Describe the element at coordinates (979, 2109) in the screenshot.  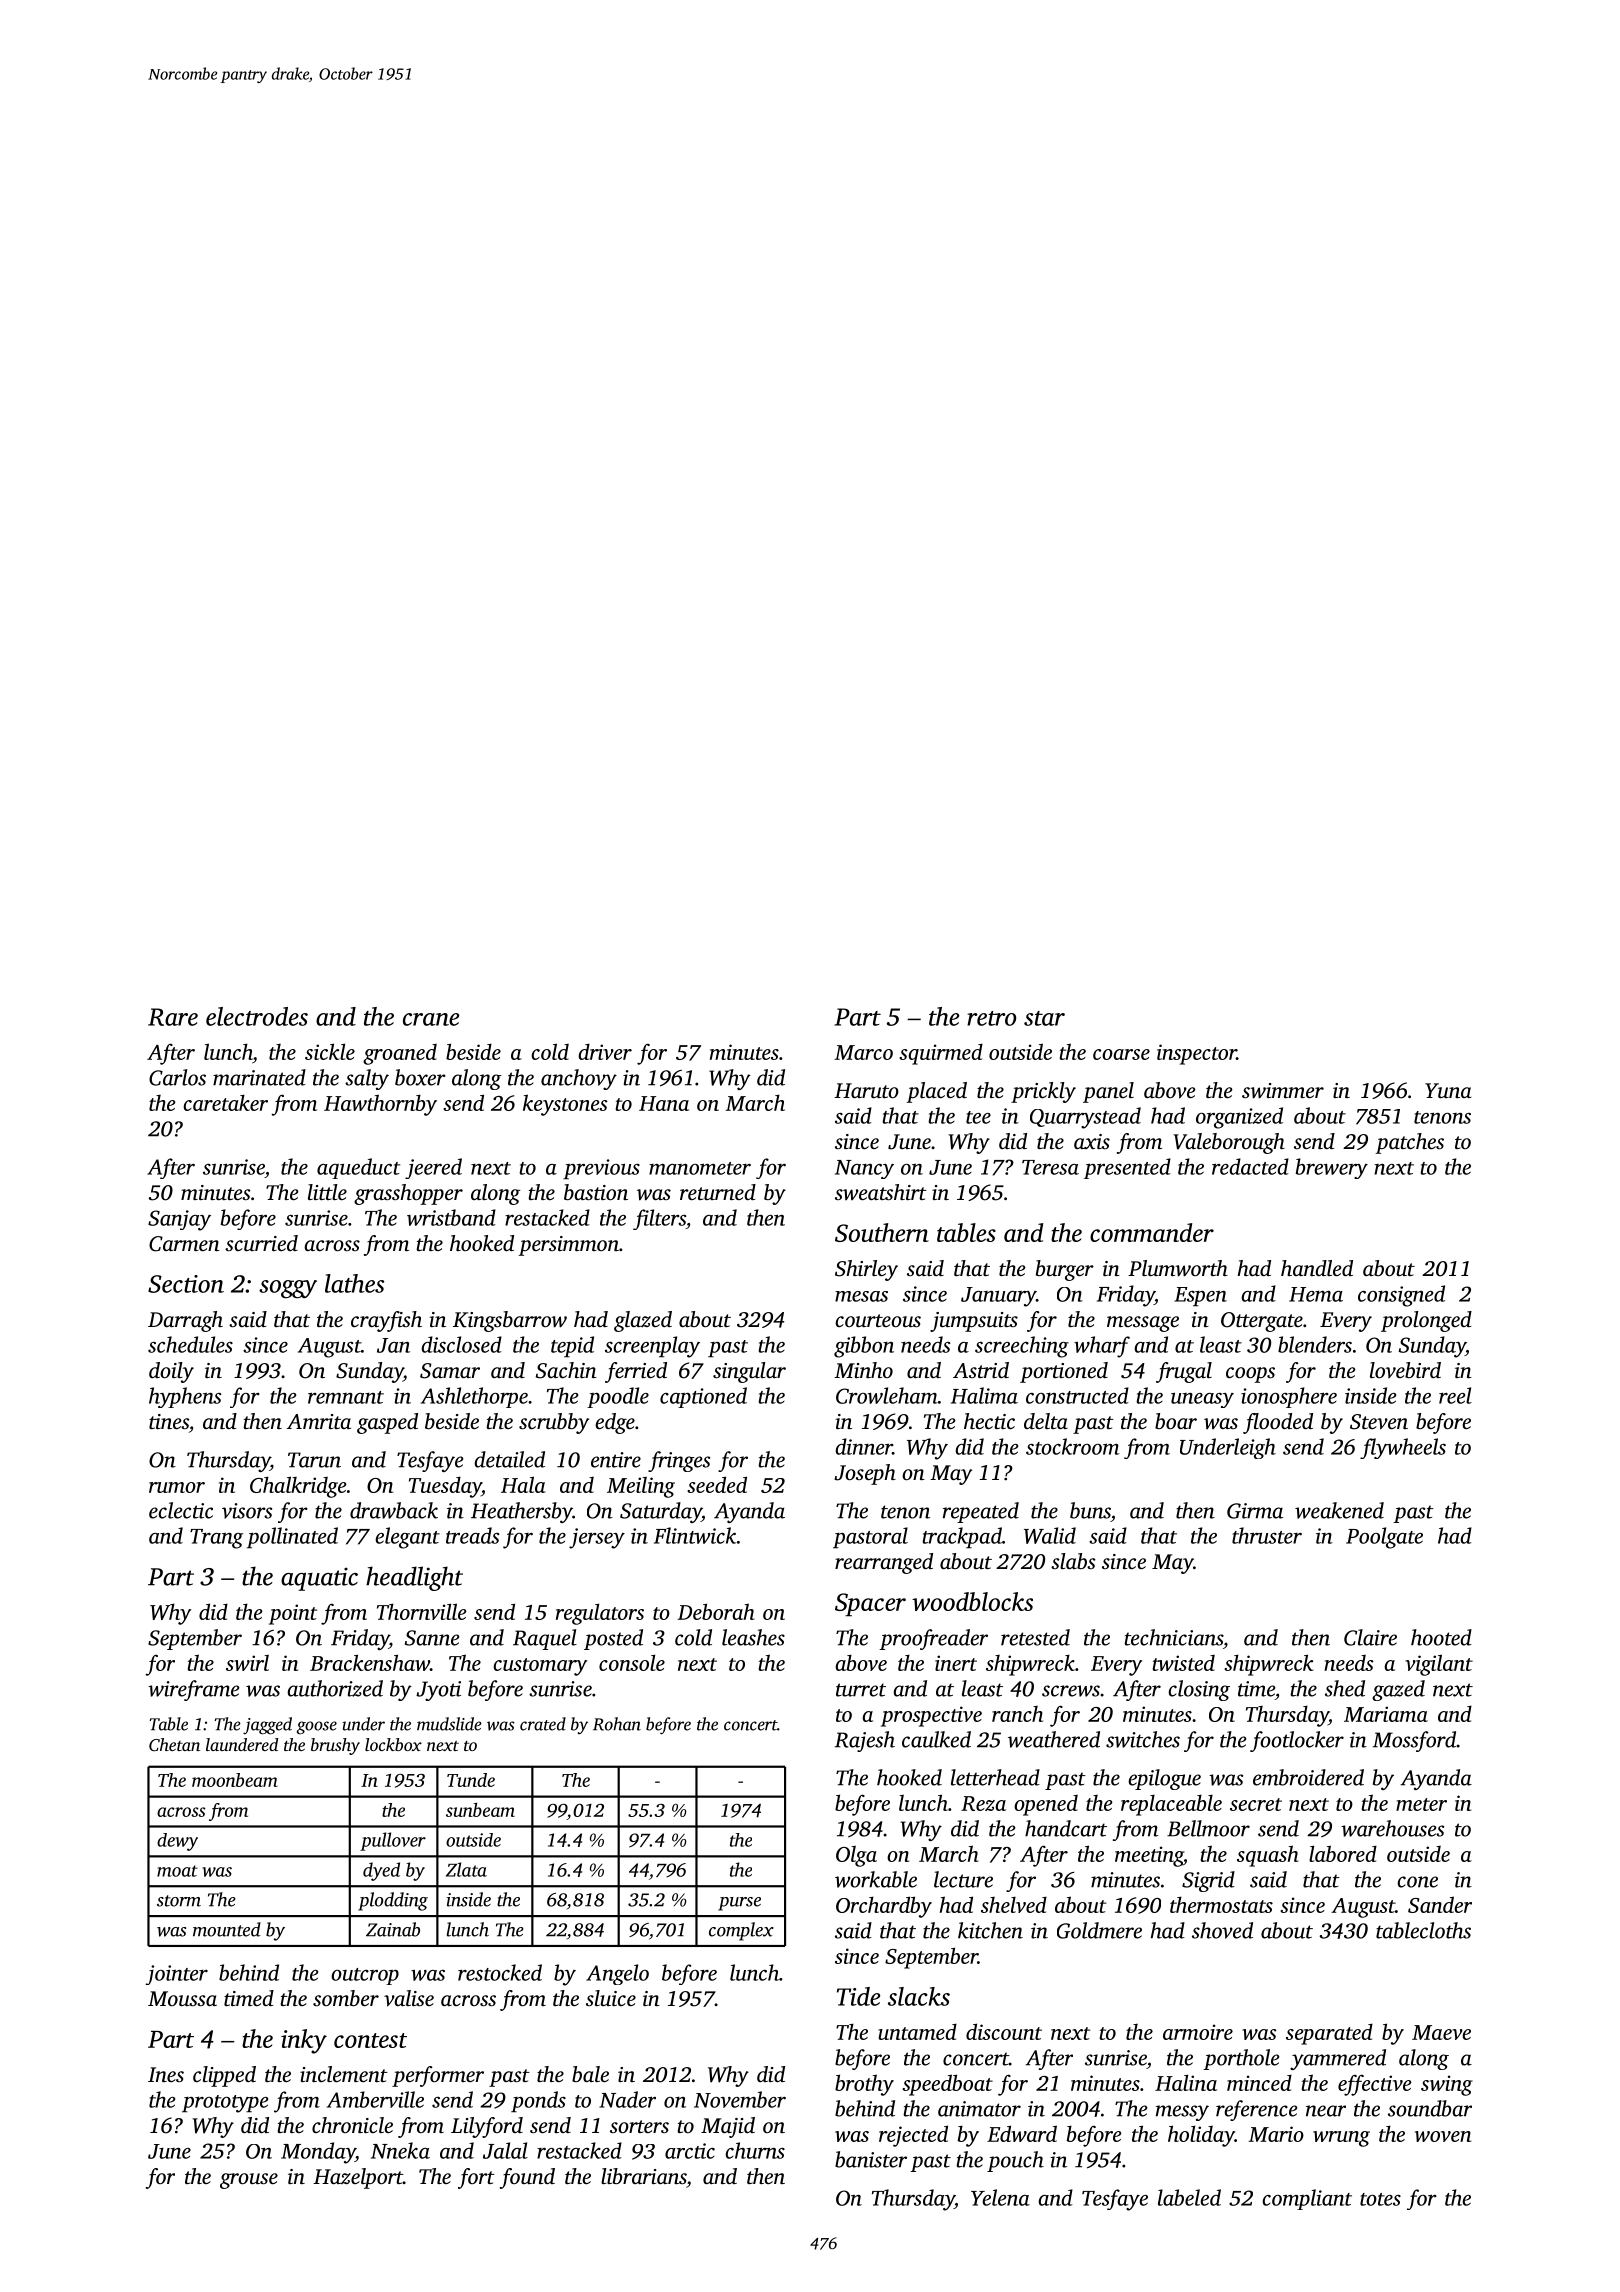
I see `animator` at that location.
